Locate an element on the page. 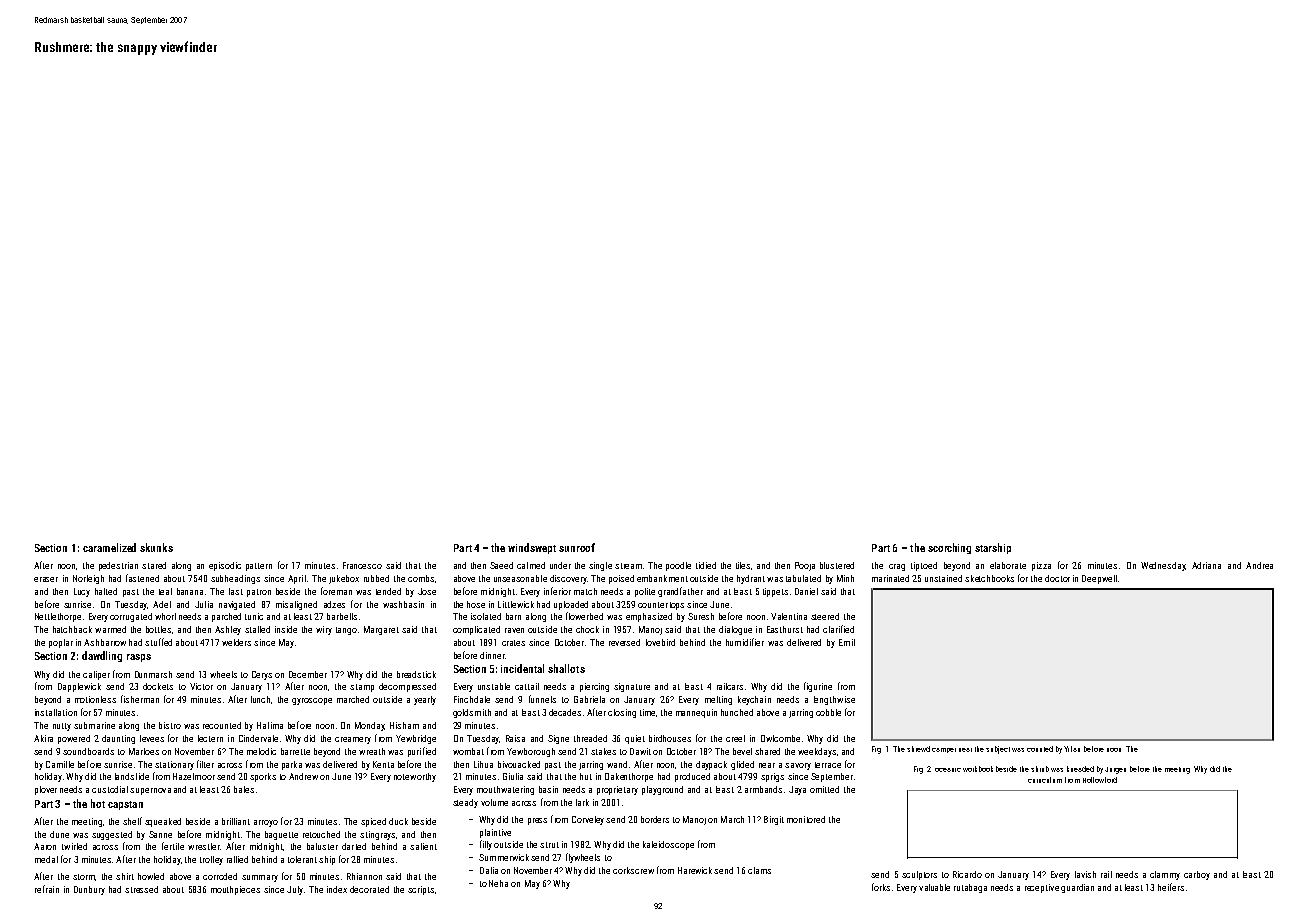  receptive is located at coordinates (1042, 888).
